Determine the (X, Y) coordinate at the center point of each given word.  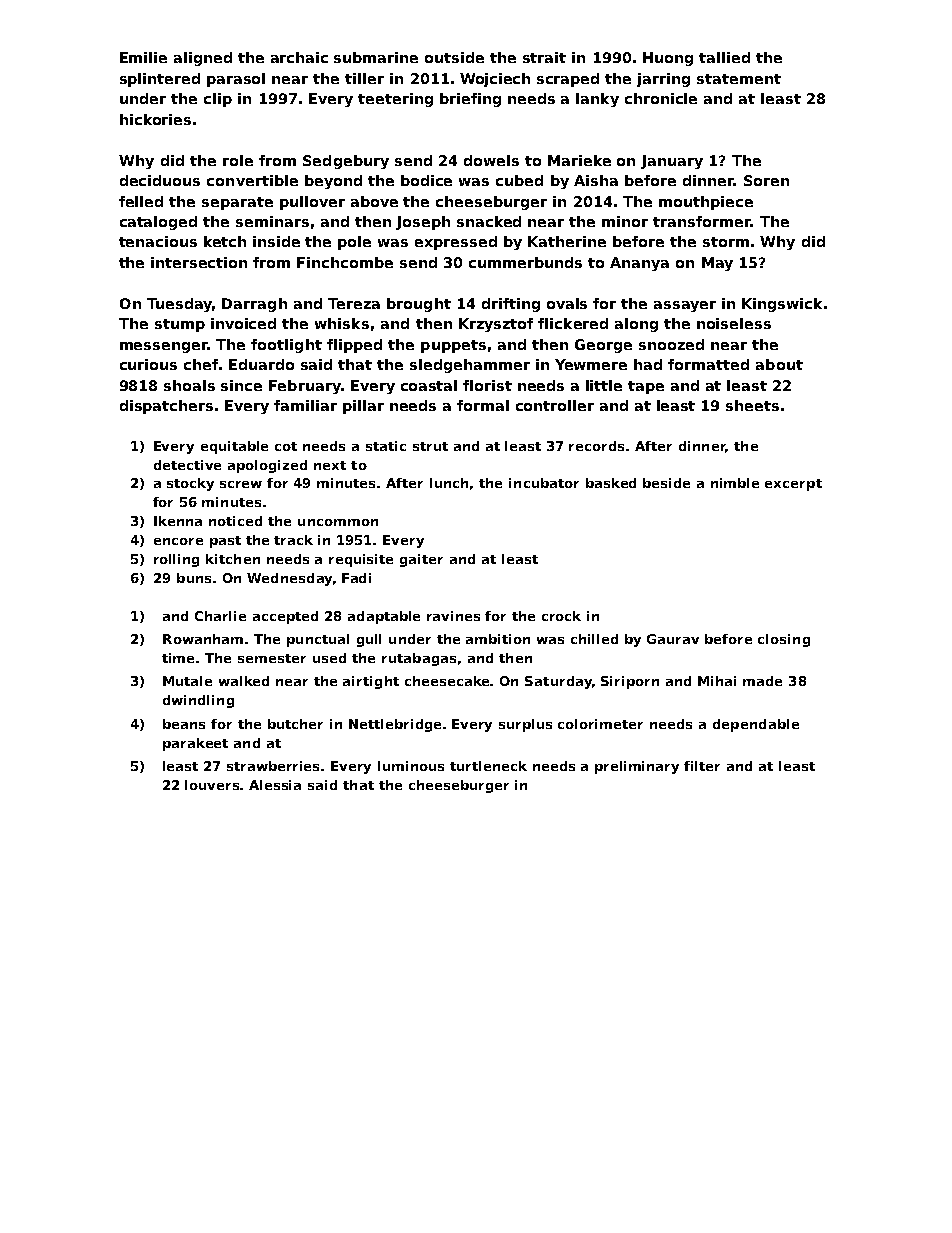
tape (646, 387)
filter (702, 766)
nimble (735, 483)
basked (611, 483)
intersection (199, 262)
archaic (299, 57)
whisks (342, 323)
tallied (724, 57)
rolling (176, 560)
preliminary (637, 767)
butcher (295, 724)
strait (544, 57)
